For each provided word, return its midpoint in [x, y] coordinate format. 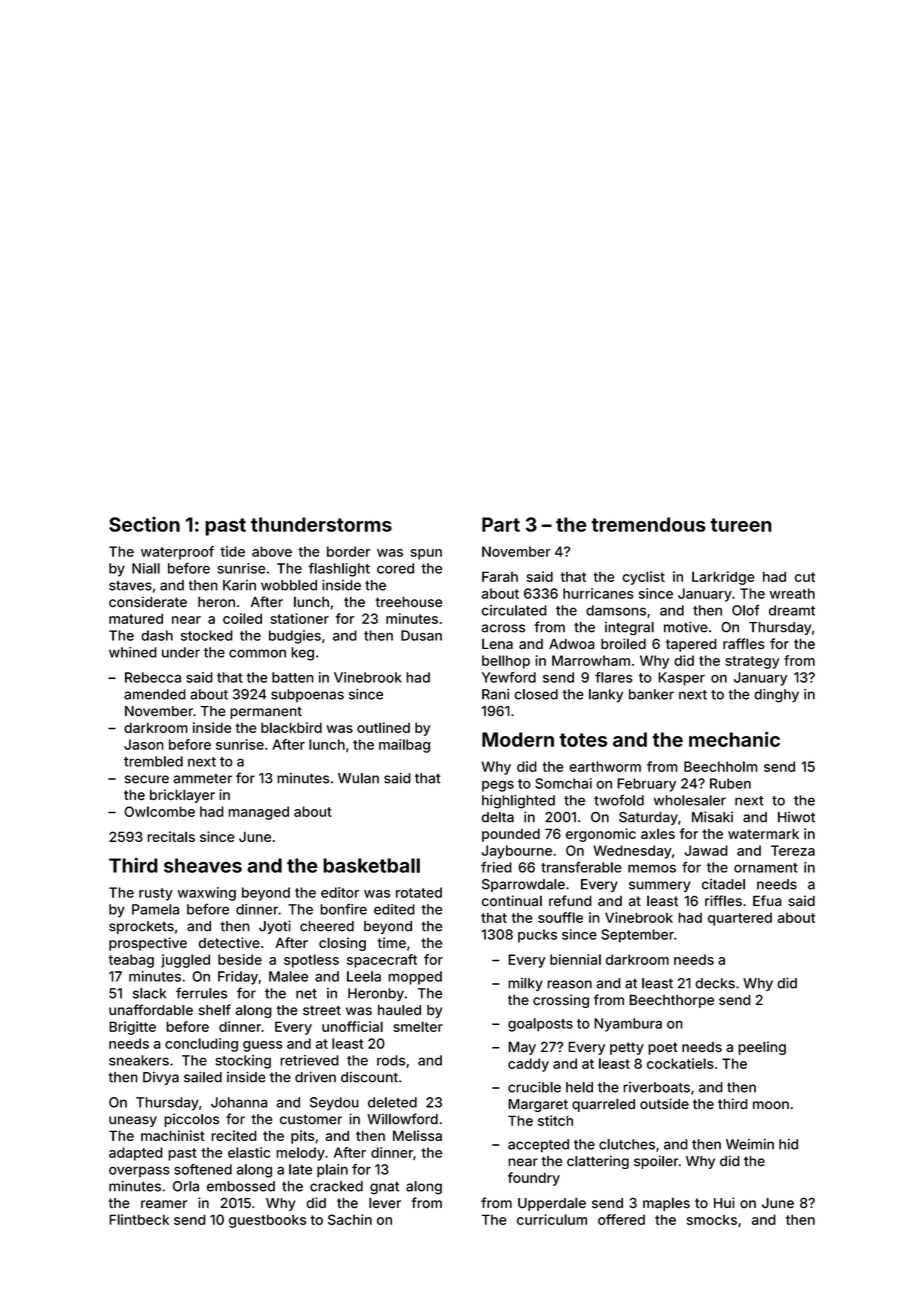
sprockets [141, 927]
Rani [495, 694]
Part [501, 524]
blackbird [291, 727]
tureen [741, 525]
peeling [762, 1048]
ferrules [201, 993]
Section [144, 524]
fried [496, 867]
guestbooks [267, 1221]
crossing [561, 1001]
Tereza [793, 850]
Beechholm [721, 766]
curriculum [552, 1219]
